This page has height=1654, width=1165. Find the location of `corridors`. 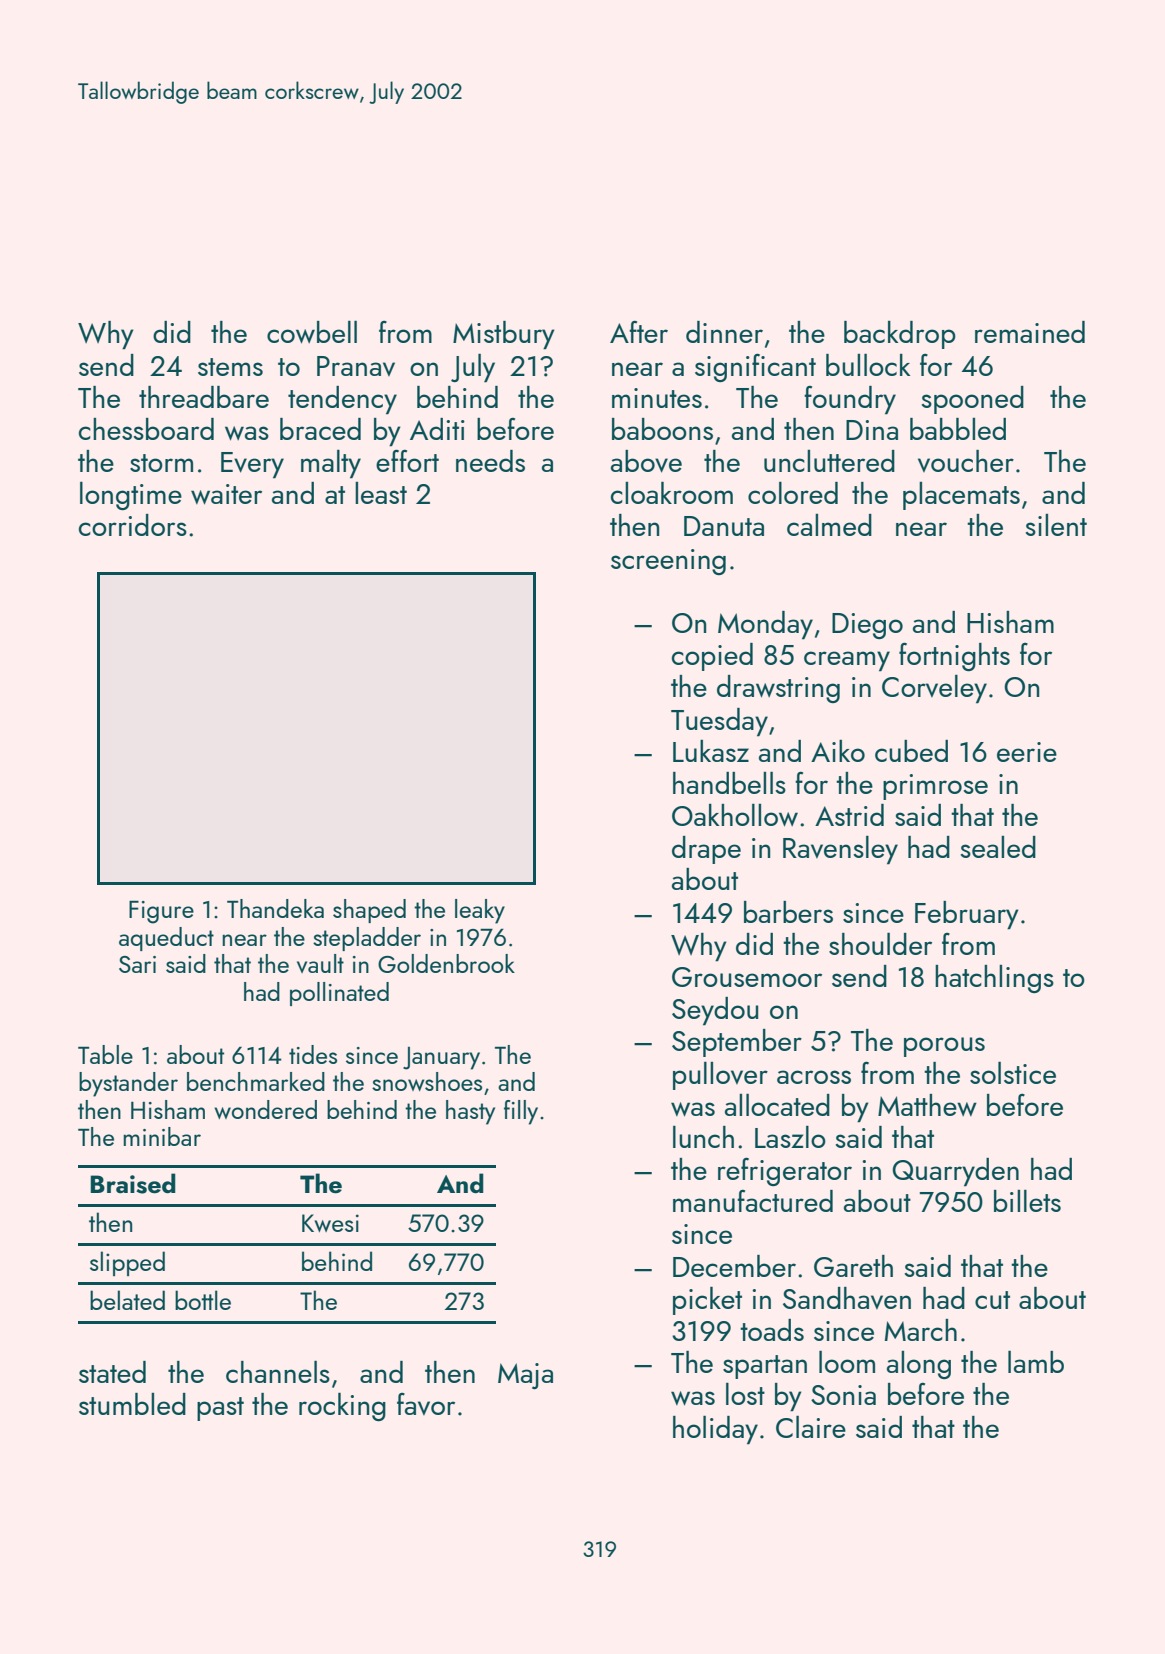

corridors is located at coordinates (133, 525).
